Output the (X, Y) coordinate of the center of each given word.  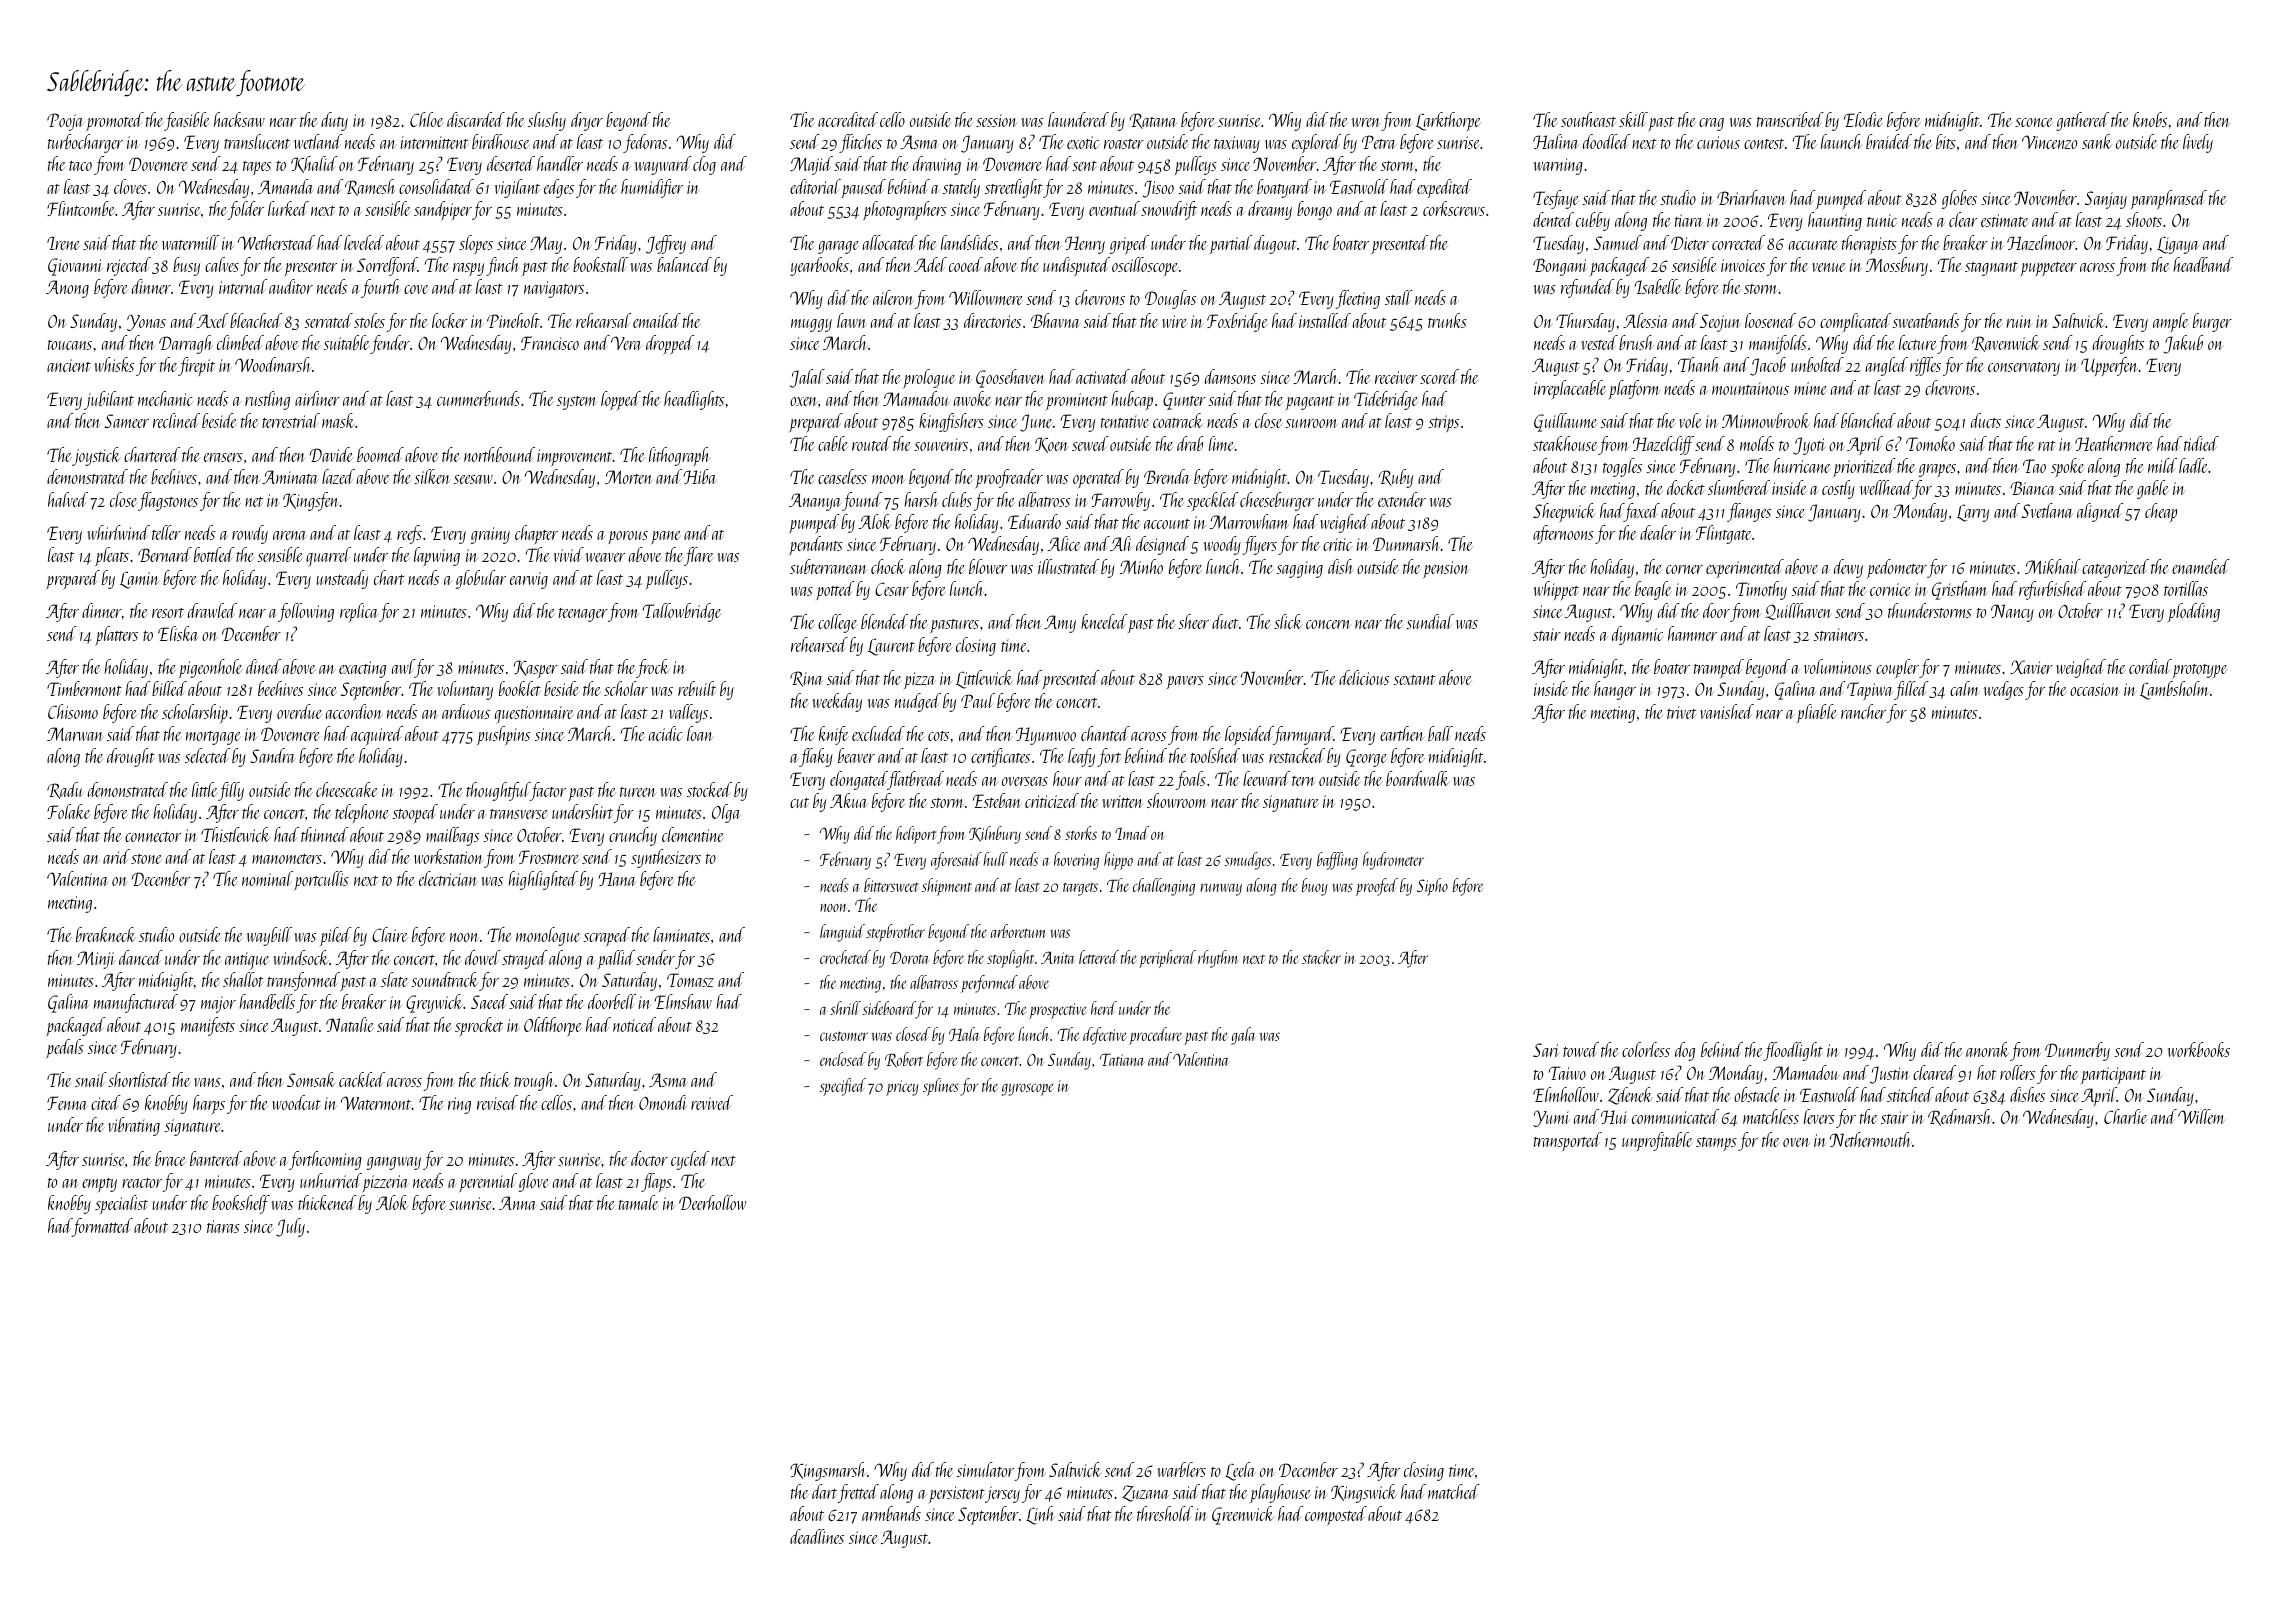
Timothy (1761, 590)
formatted (102, 1227)
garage (838, 247)
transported (1568, 1141)
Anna (517, 1203)
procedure (1155, 1036)
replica (359, 613)
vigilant (517, 188)
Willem (2202, 1116)
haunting (1835, 221)
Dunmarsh (1407, 543)
